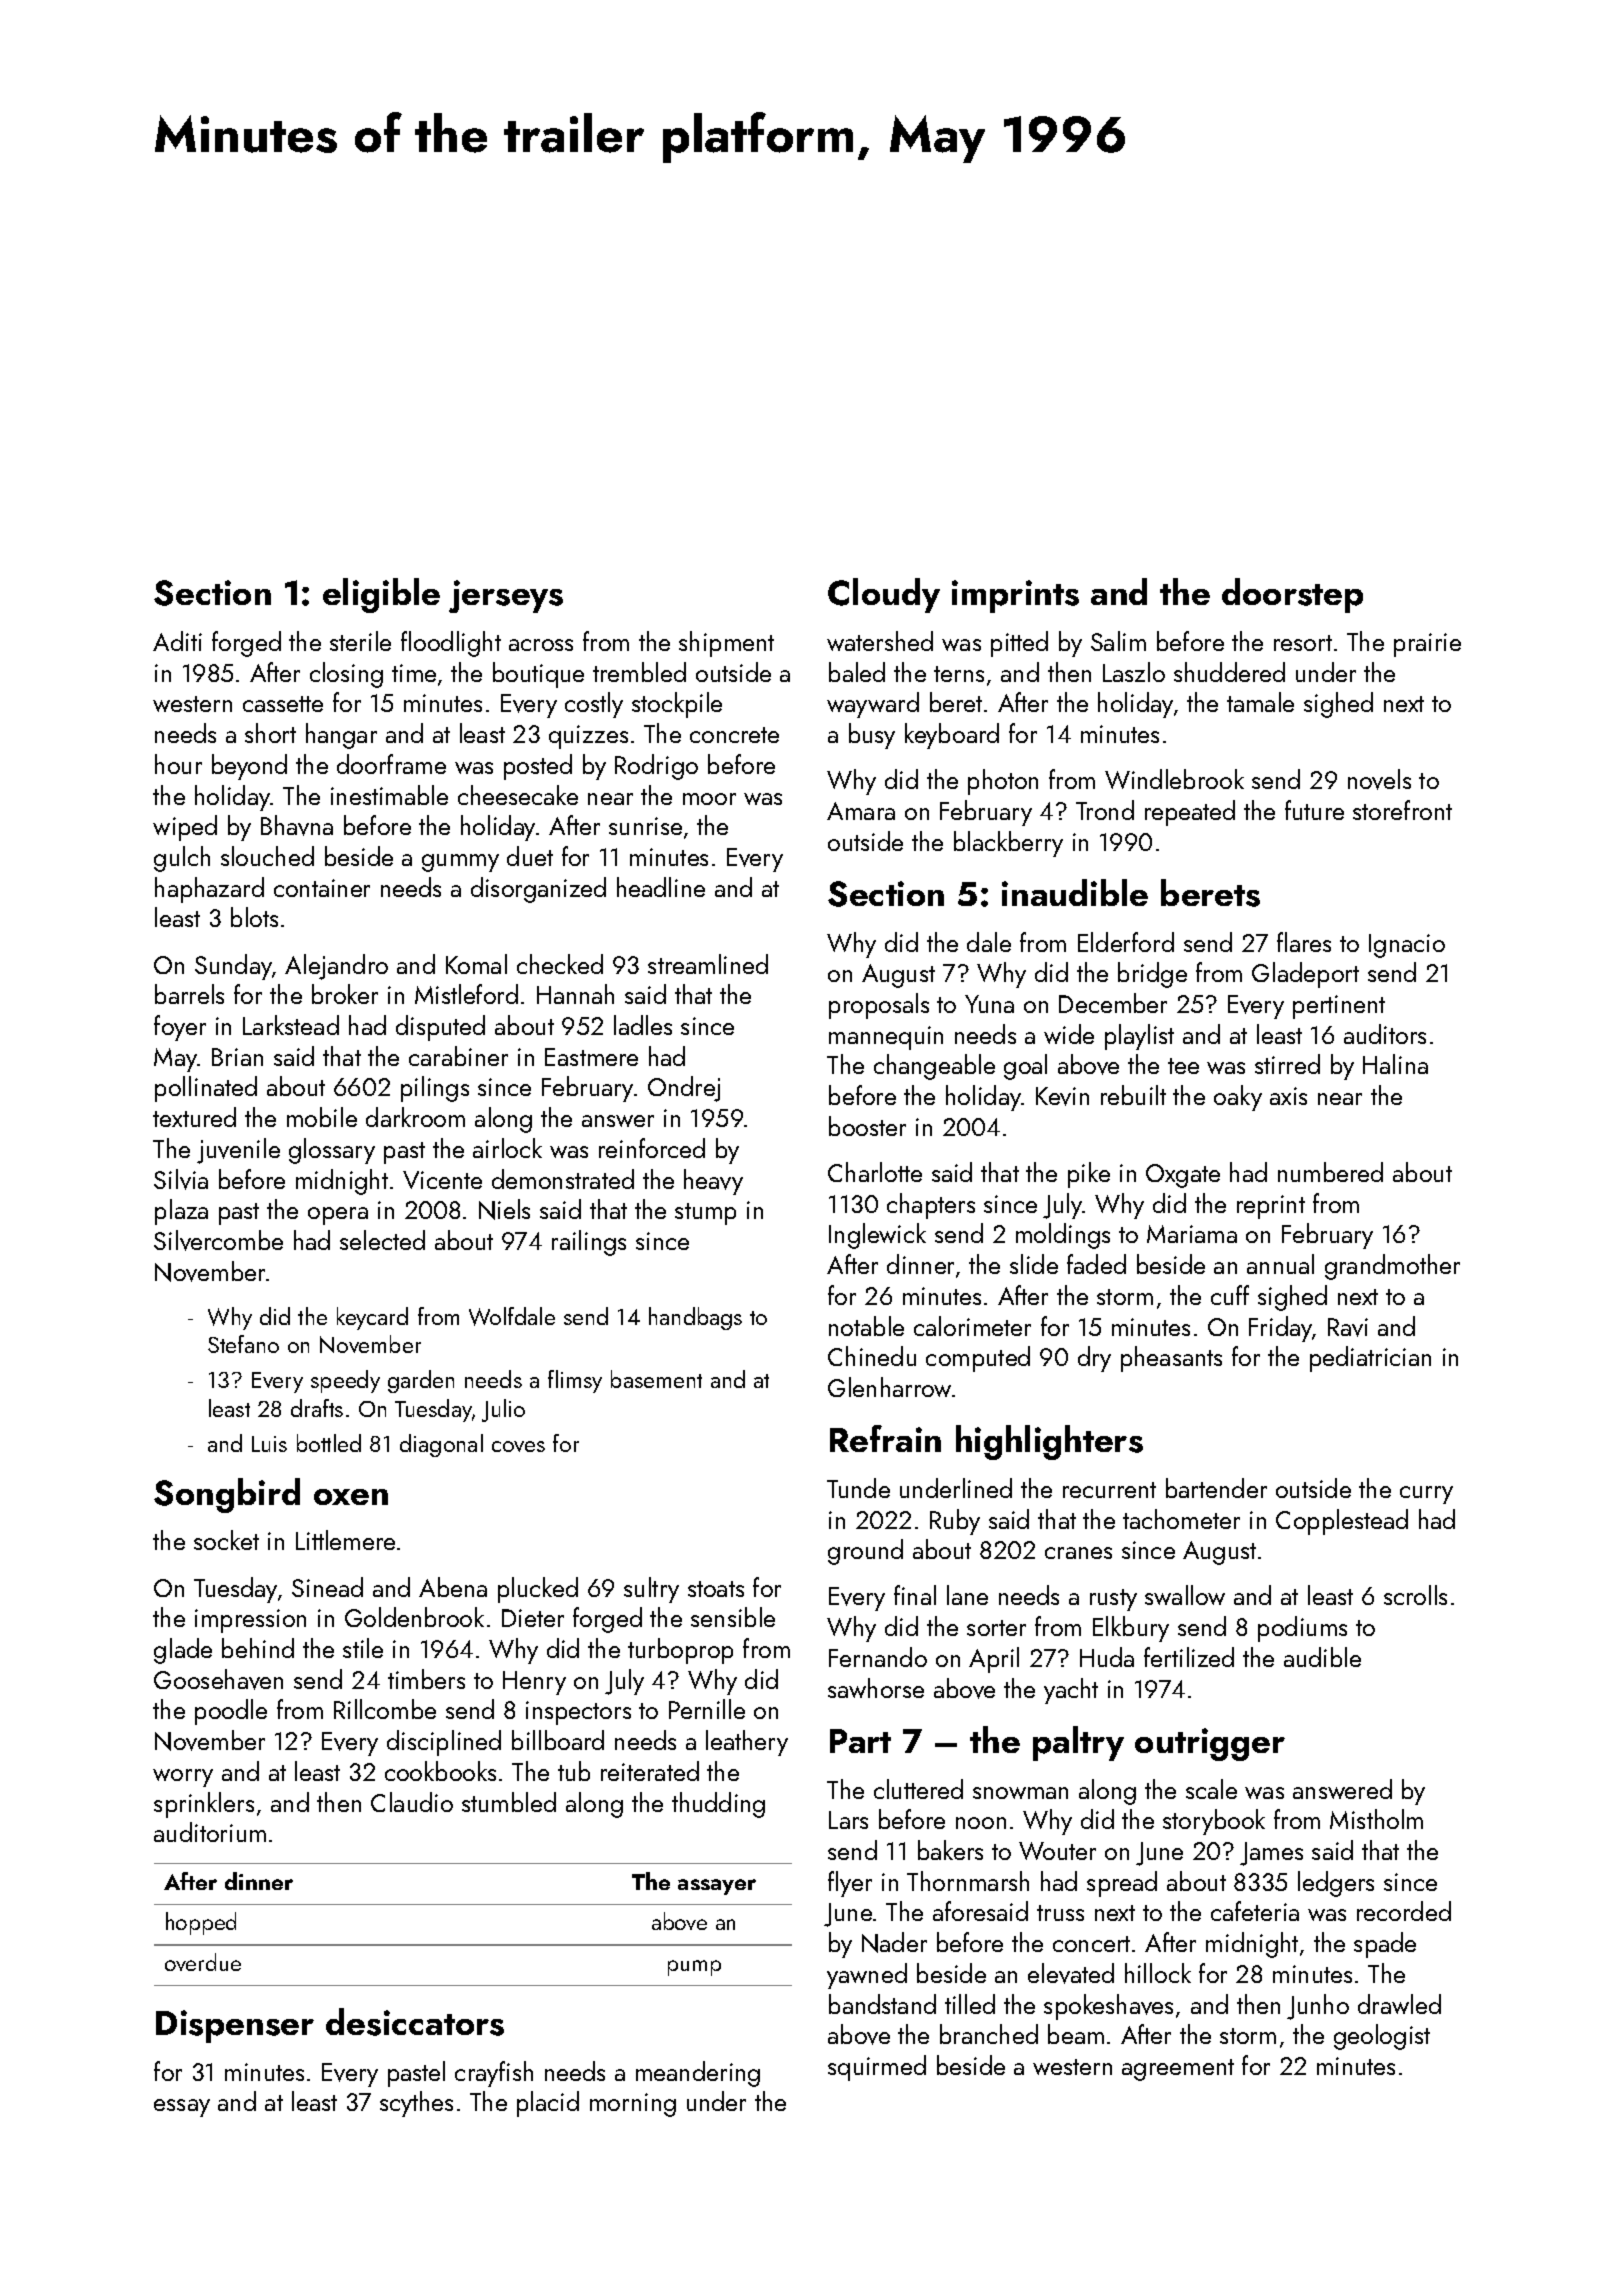 This screenshot has height=2292, width=1620. I want to click on scythes, so click(416, 2104).
